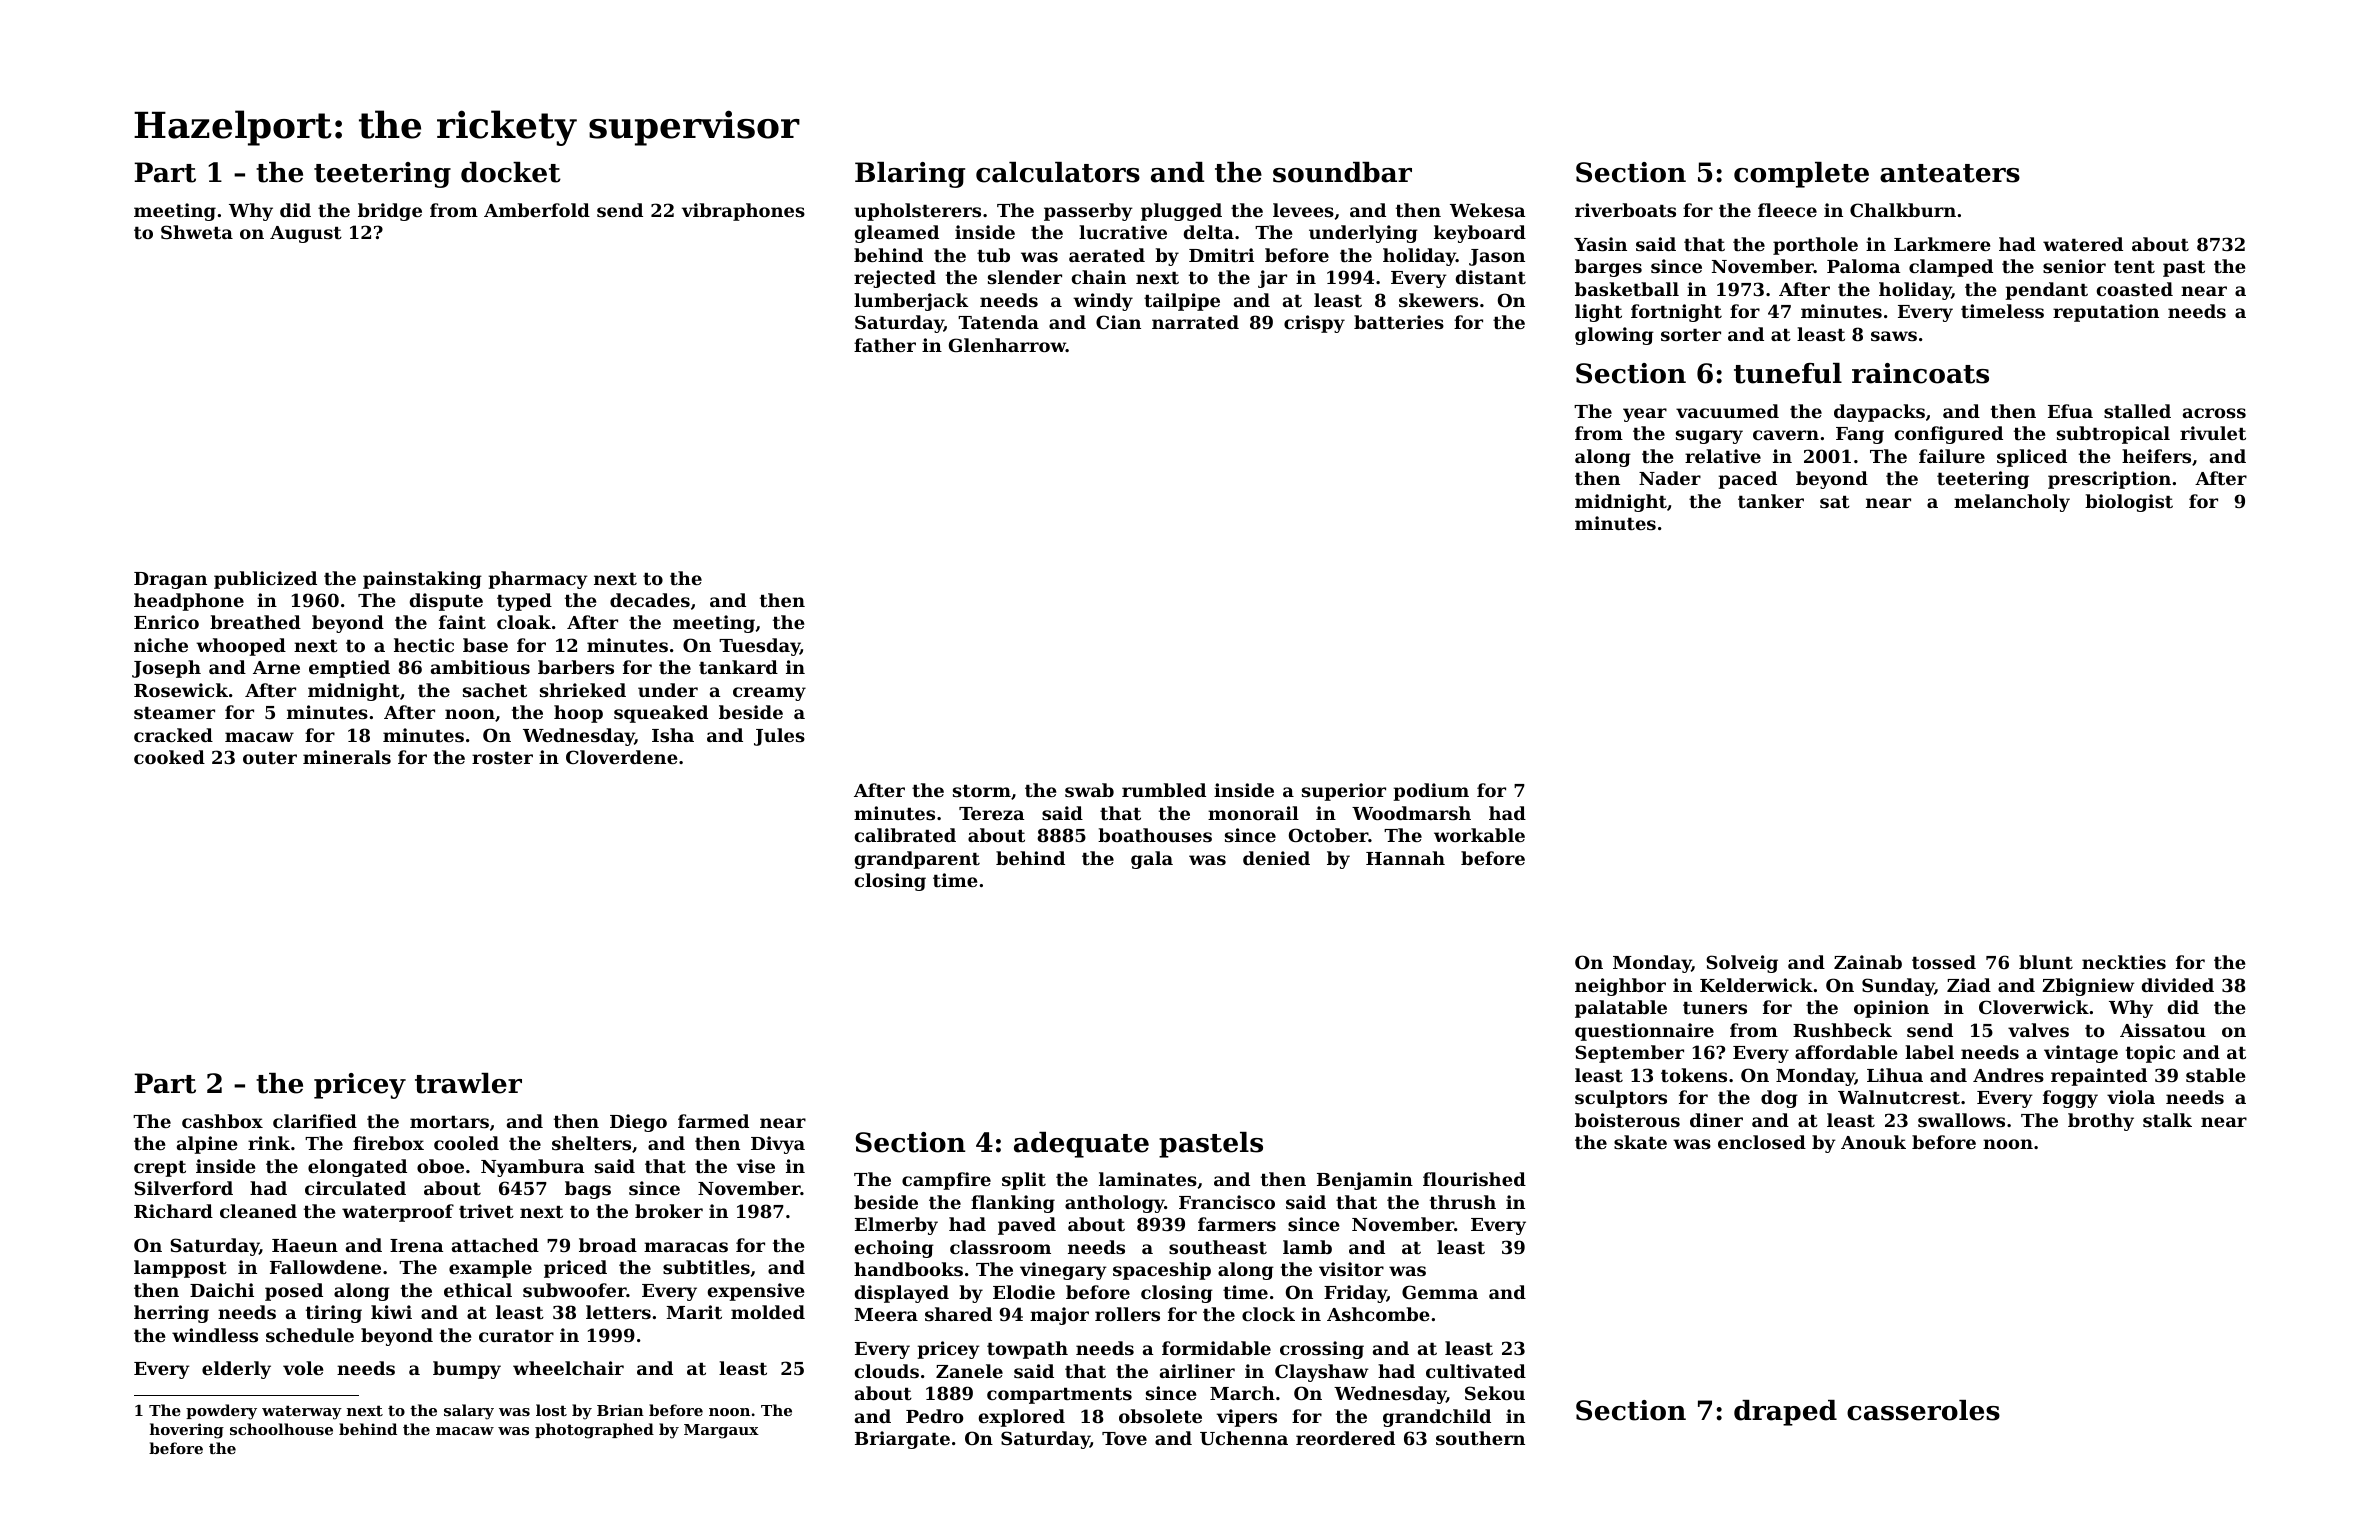  What do you see at coordinates (502, 758) in the screenshot?
I see `roster` at bounding box center [502, 758].
